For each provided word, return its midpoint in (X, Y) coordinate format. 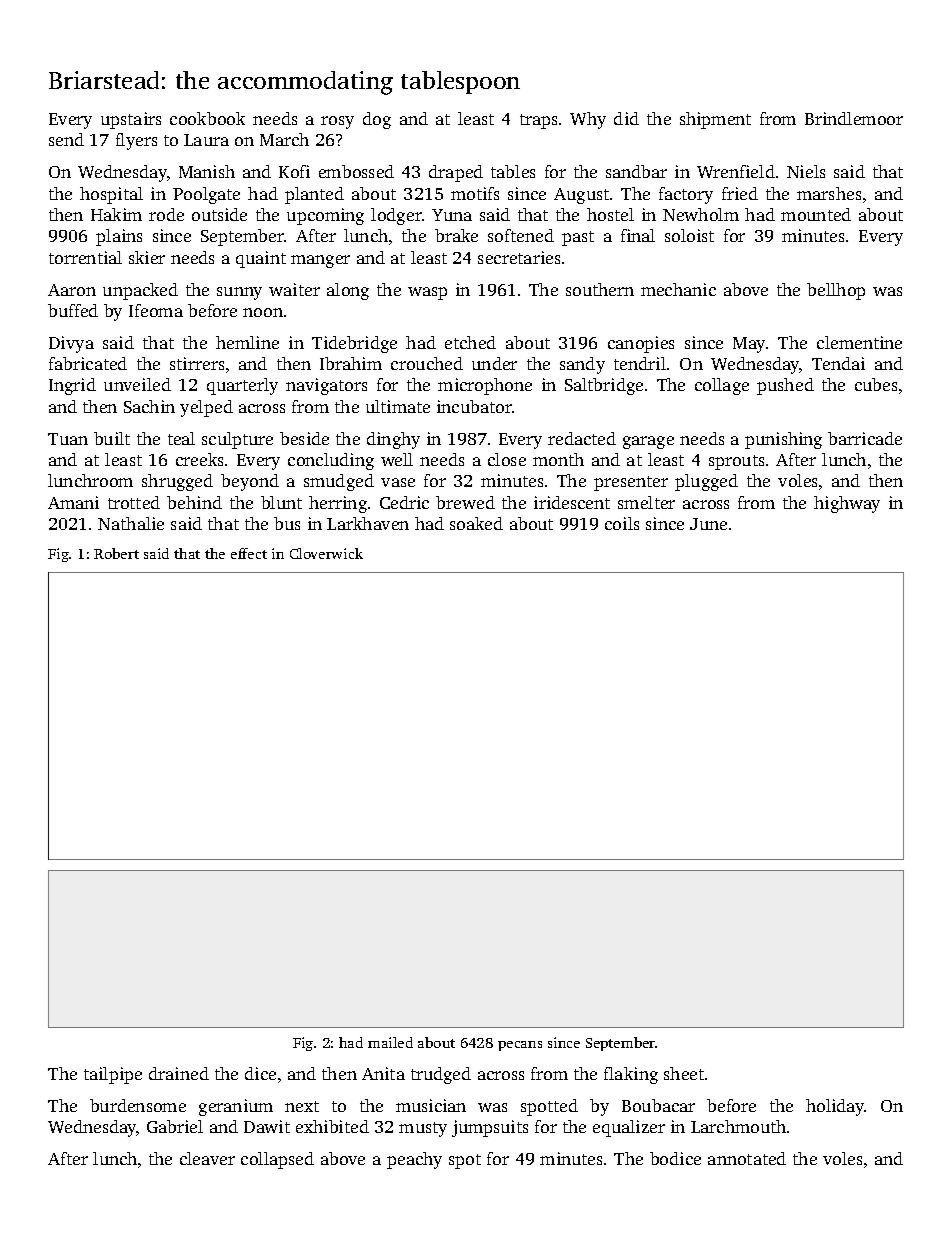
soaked (476, 523)
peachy (414, 1160)
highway (847, 504)
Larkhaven (368, 523)
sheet (684, 1073)
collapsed (277, 1160)
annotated (747, 1158)
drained (179, 1073)
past (578, 238)
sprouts (736, 462)
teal (181, 438)
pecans (520, 1046)
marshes (829, 193)
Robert (116, 553)
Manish (207, 171)
